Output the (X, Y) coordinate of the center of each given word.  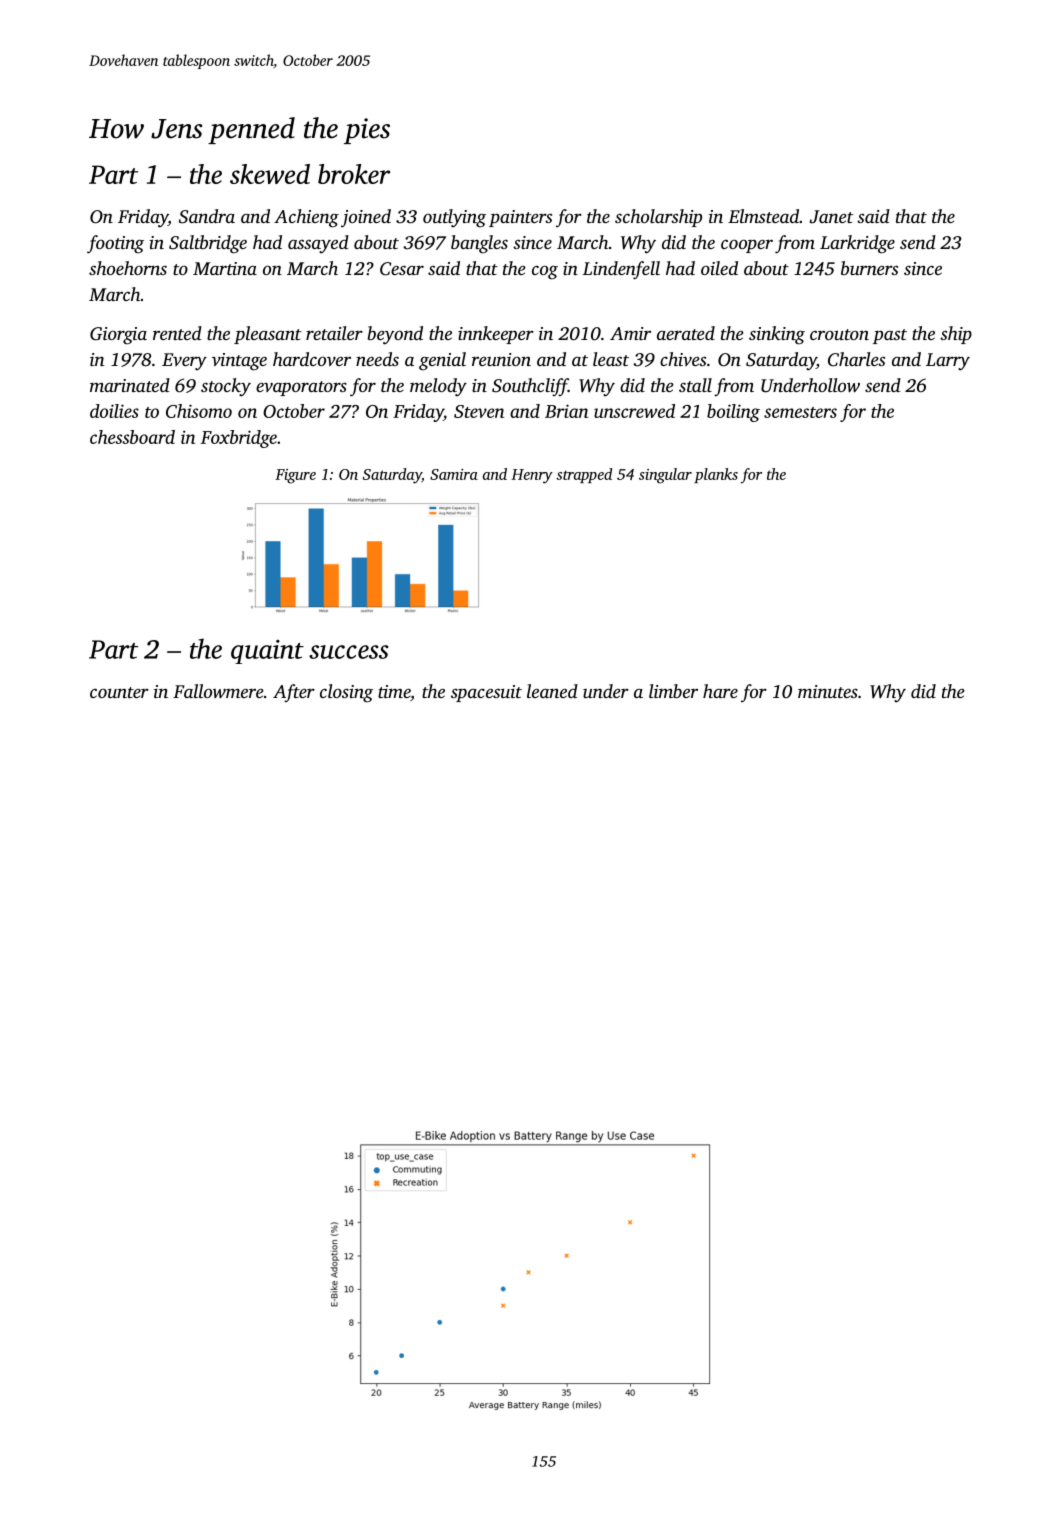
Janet (831, 217)
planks (716, 475)
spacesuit (486, 693)
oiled (719, 268)
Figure (295, 476)
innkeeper (496, 335)
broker (354, 174)
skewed (270, 174)
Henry (532, 476)
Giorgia (118, 336)
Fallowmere (218, 691)
